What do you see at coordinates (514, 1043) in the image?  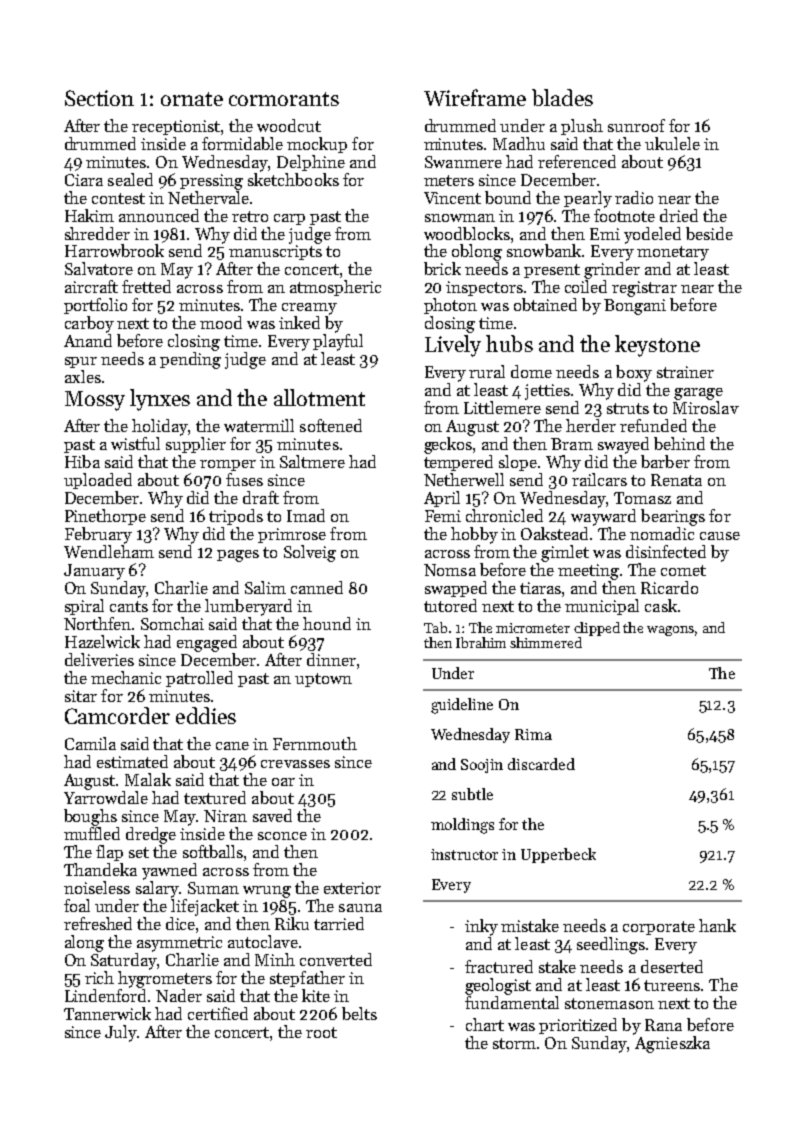 I see `storm` at bounding box center [514, 1043].
